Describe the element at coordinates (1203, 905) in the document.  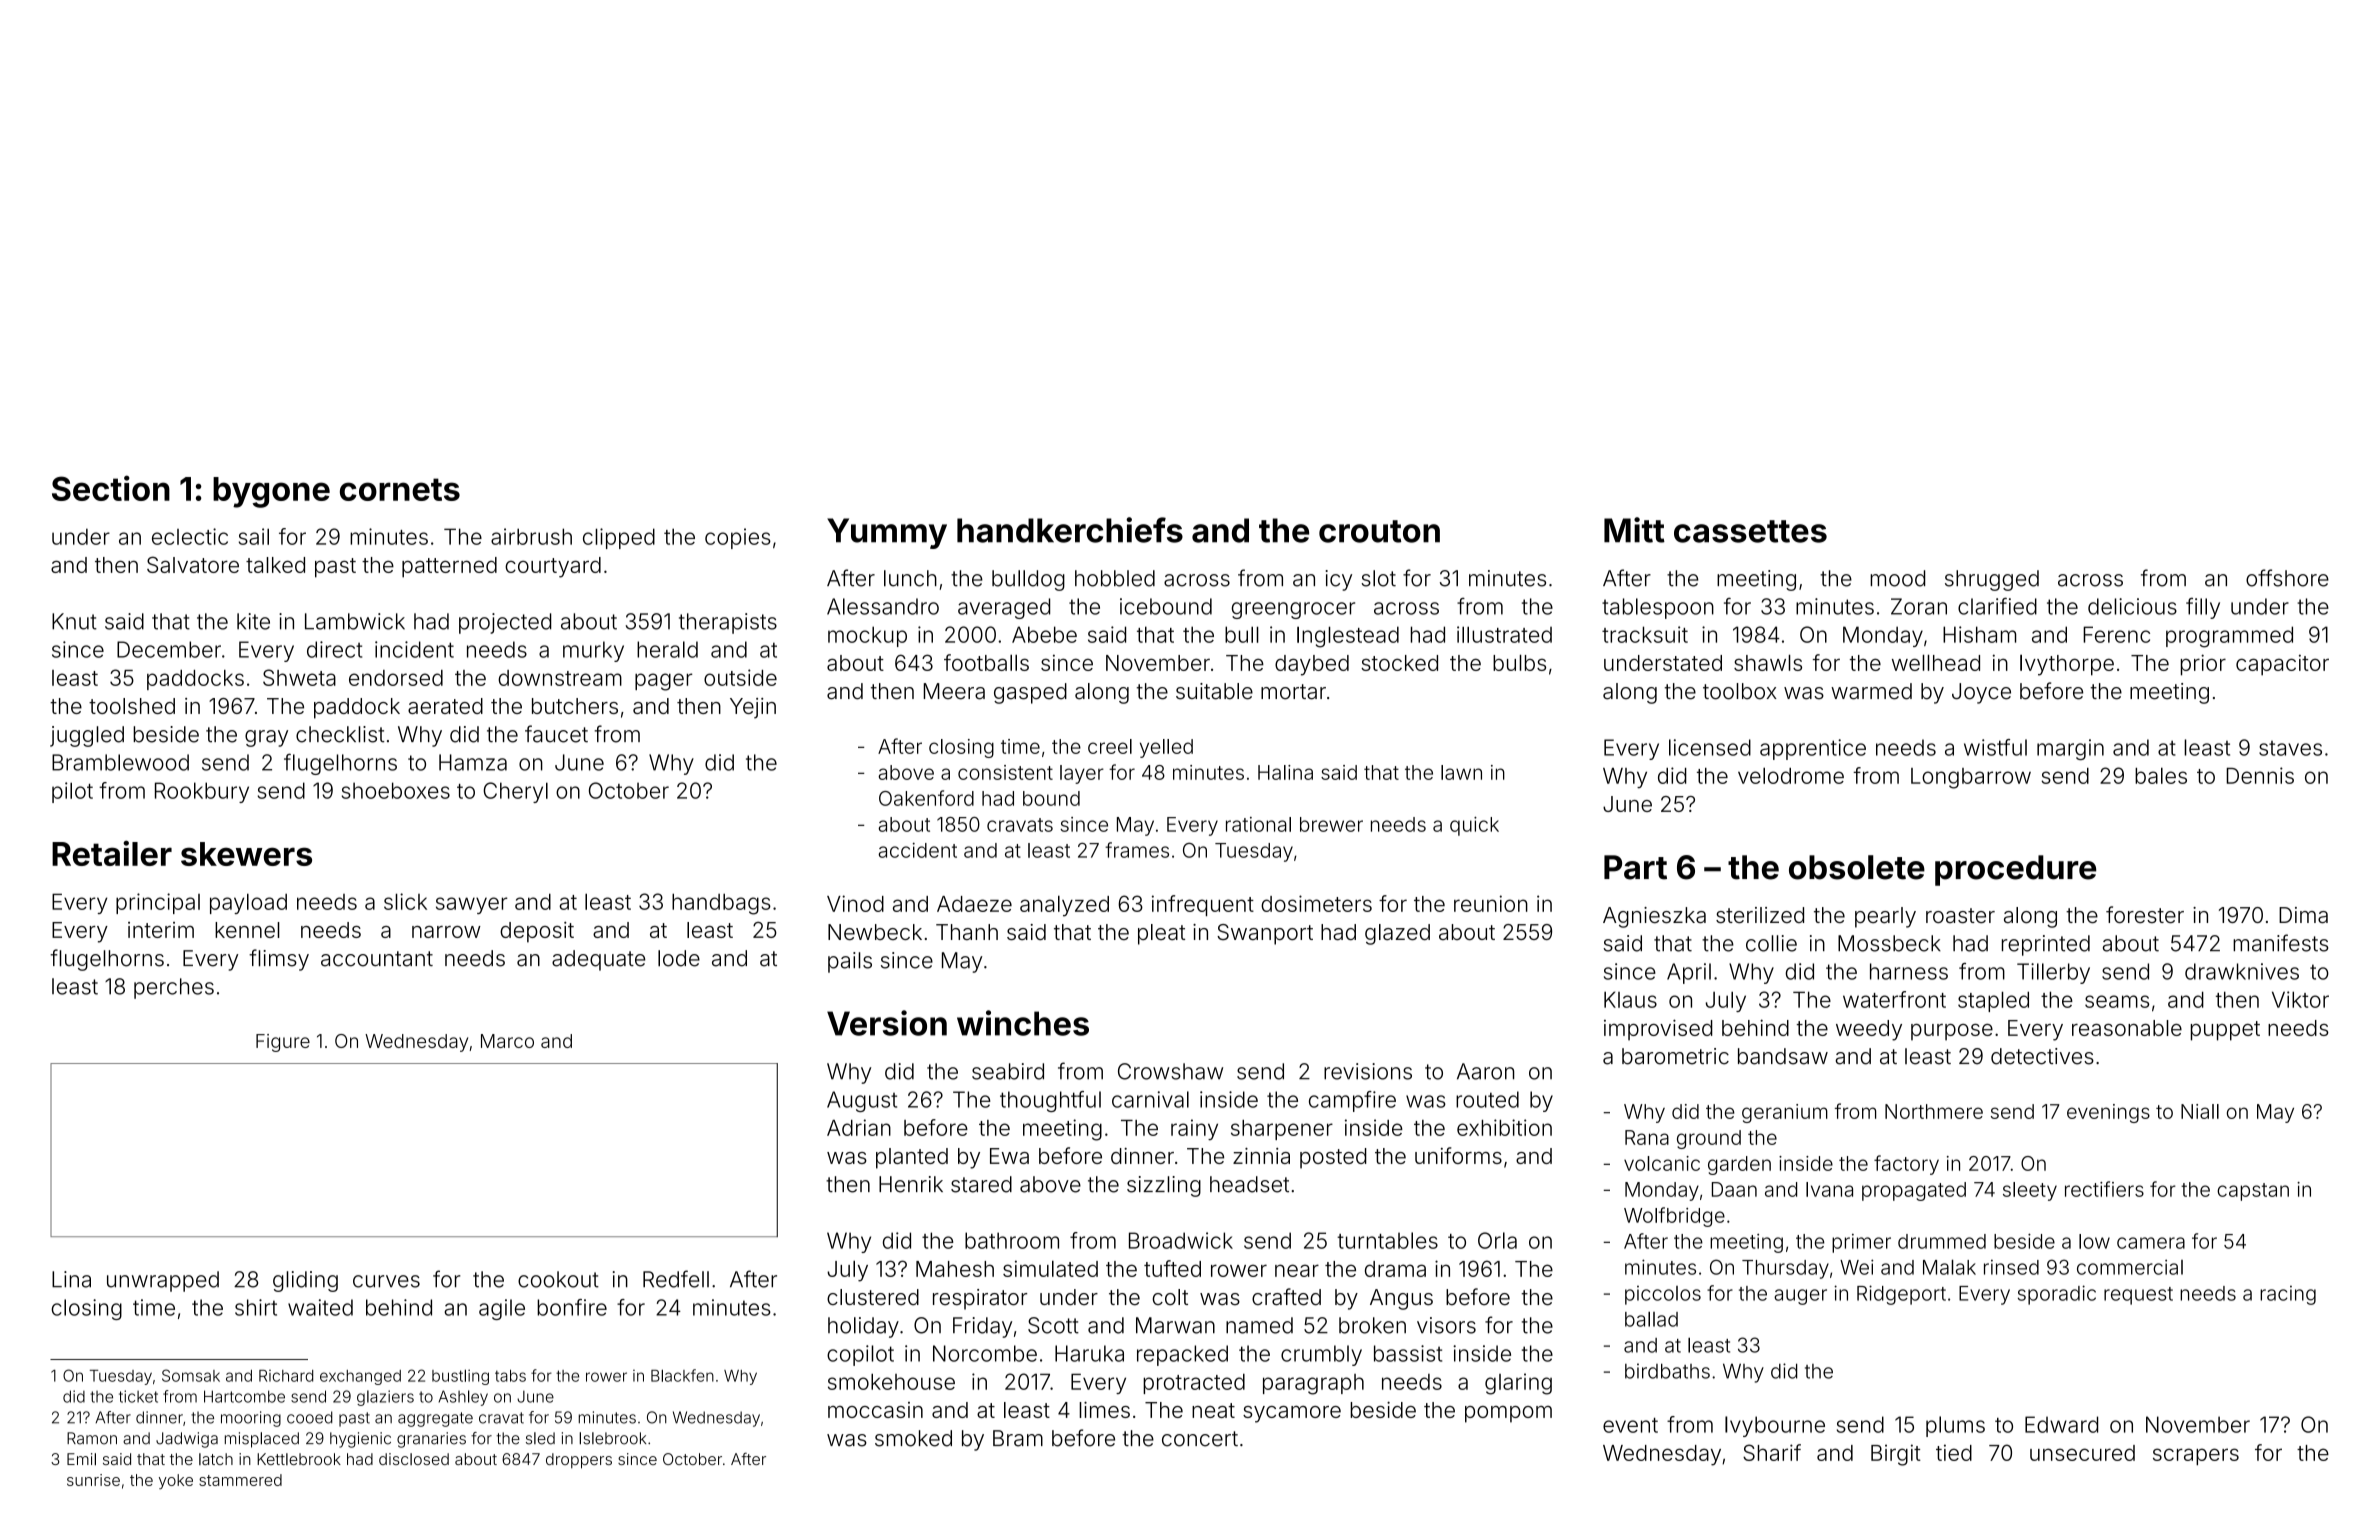
I see `infrequent` at that location.
